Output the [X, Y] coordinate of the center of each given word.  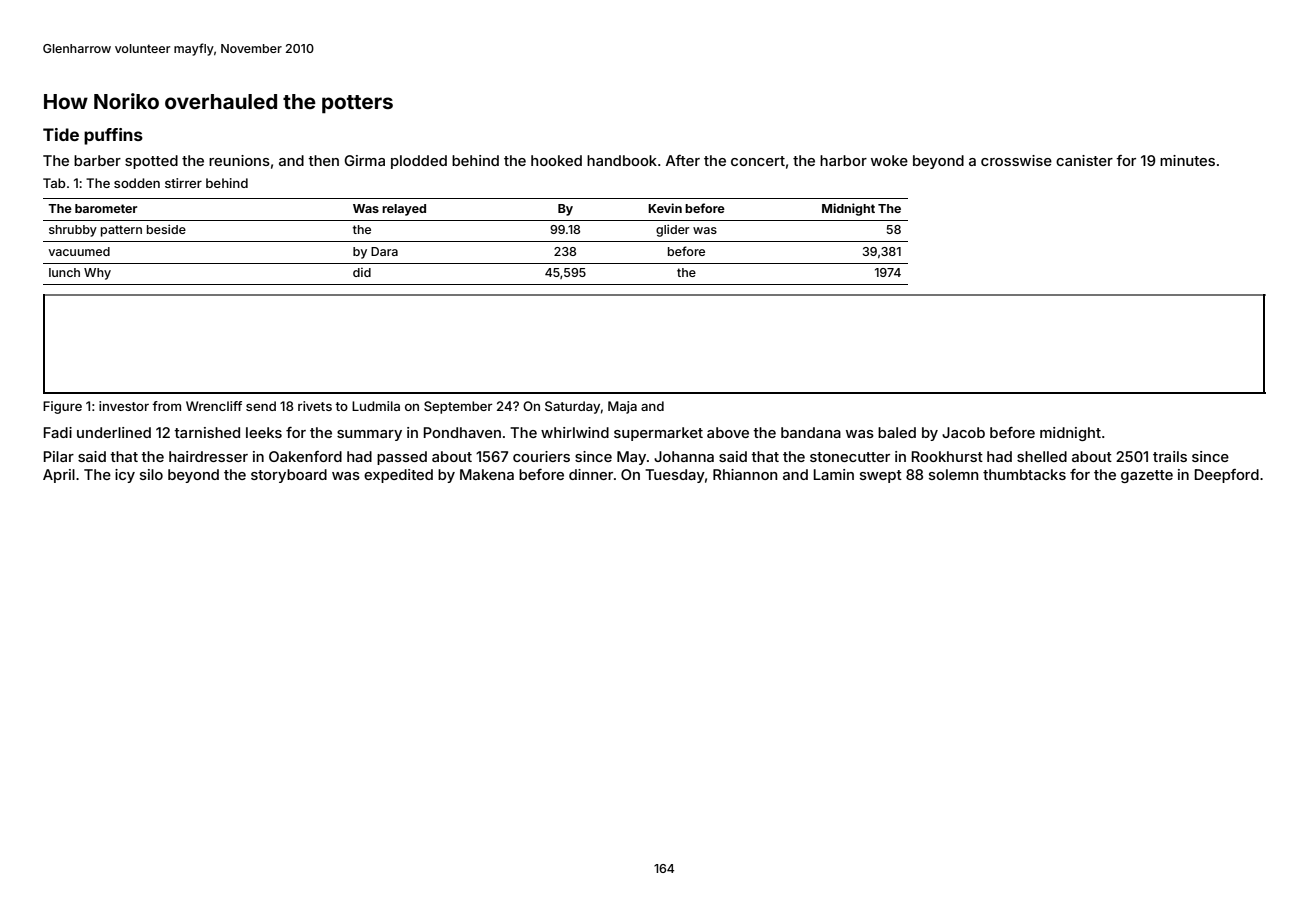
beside [166, 229]
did [362, 272]
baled [897, 432]
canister [1084, 160]
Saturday [572, 407]
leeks [264, 432]
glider [672, 230]
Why [97, 274]
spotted [151, 162]
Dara [384, 251]
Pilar [59, 456]
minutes [1187, 160]
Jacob [963, 432]
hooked [556, 160]
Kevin [665, 208]
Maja [622, 407]
